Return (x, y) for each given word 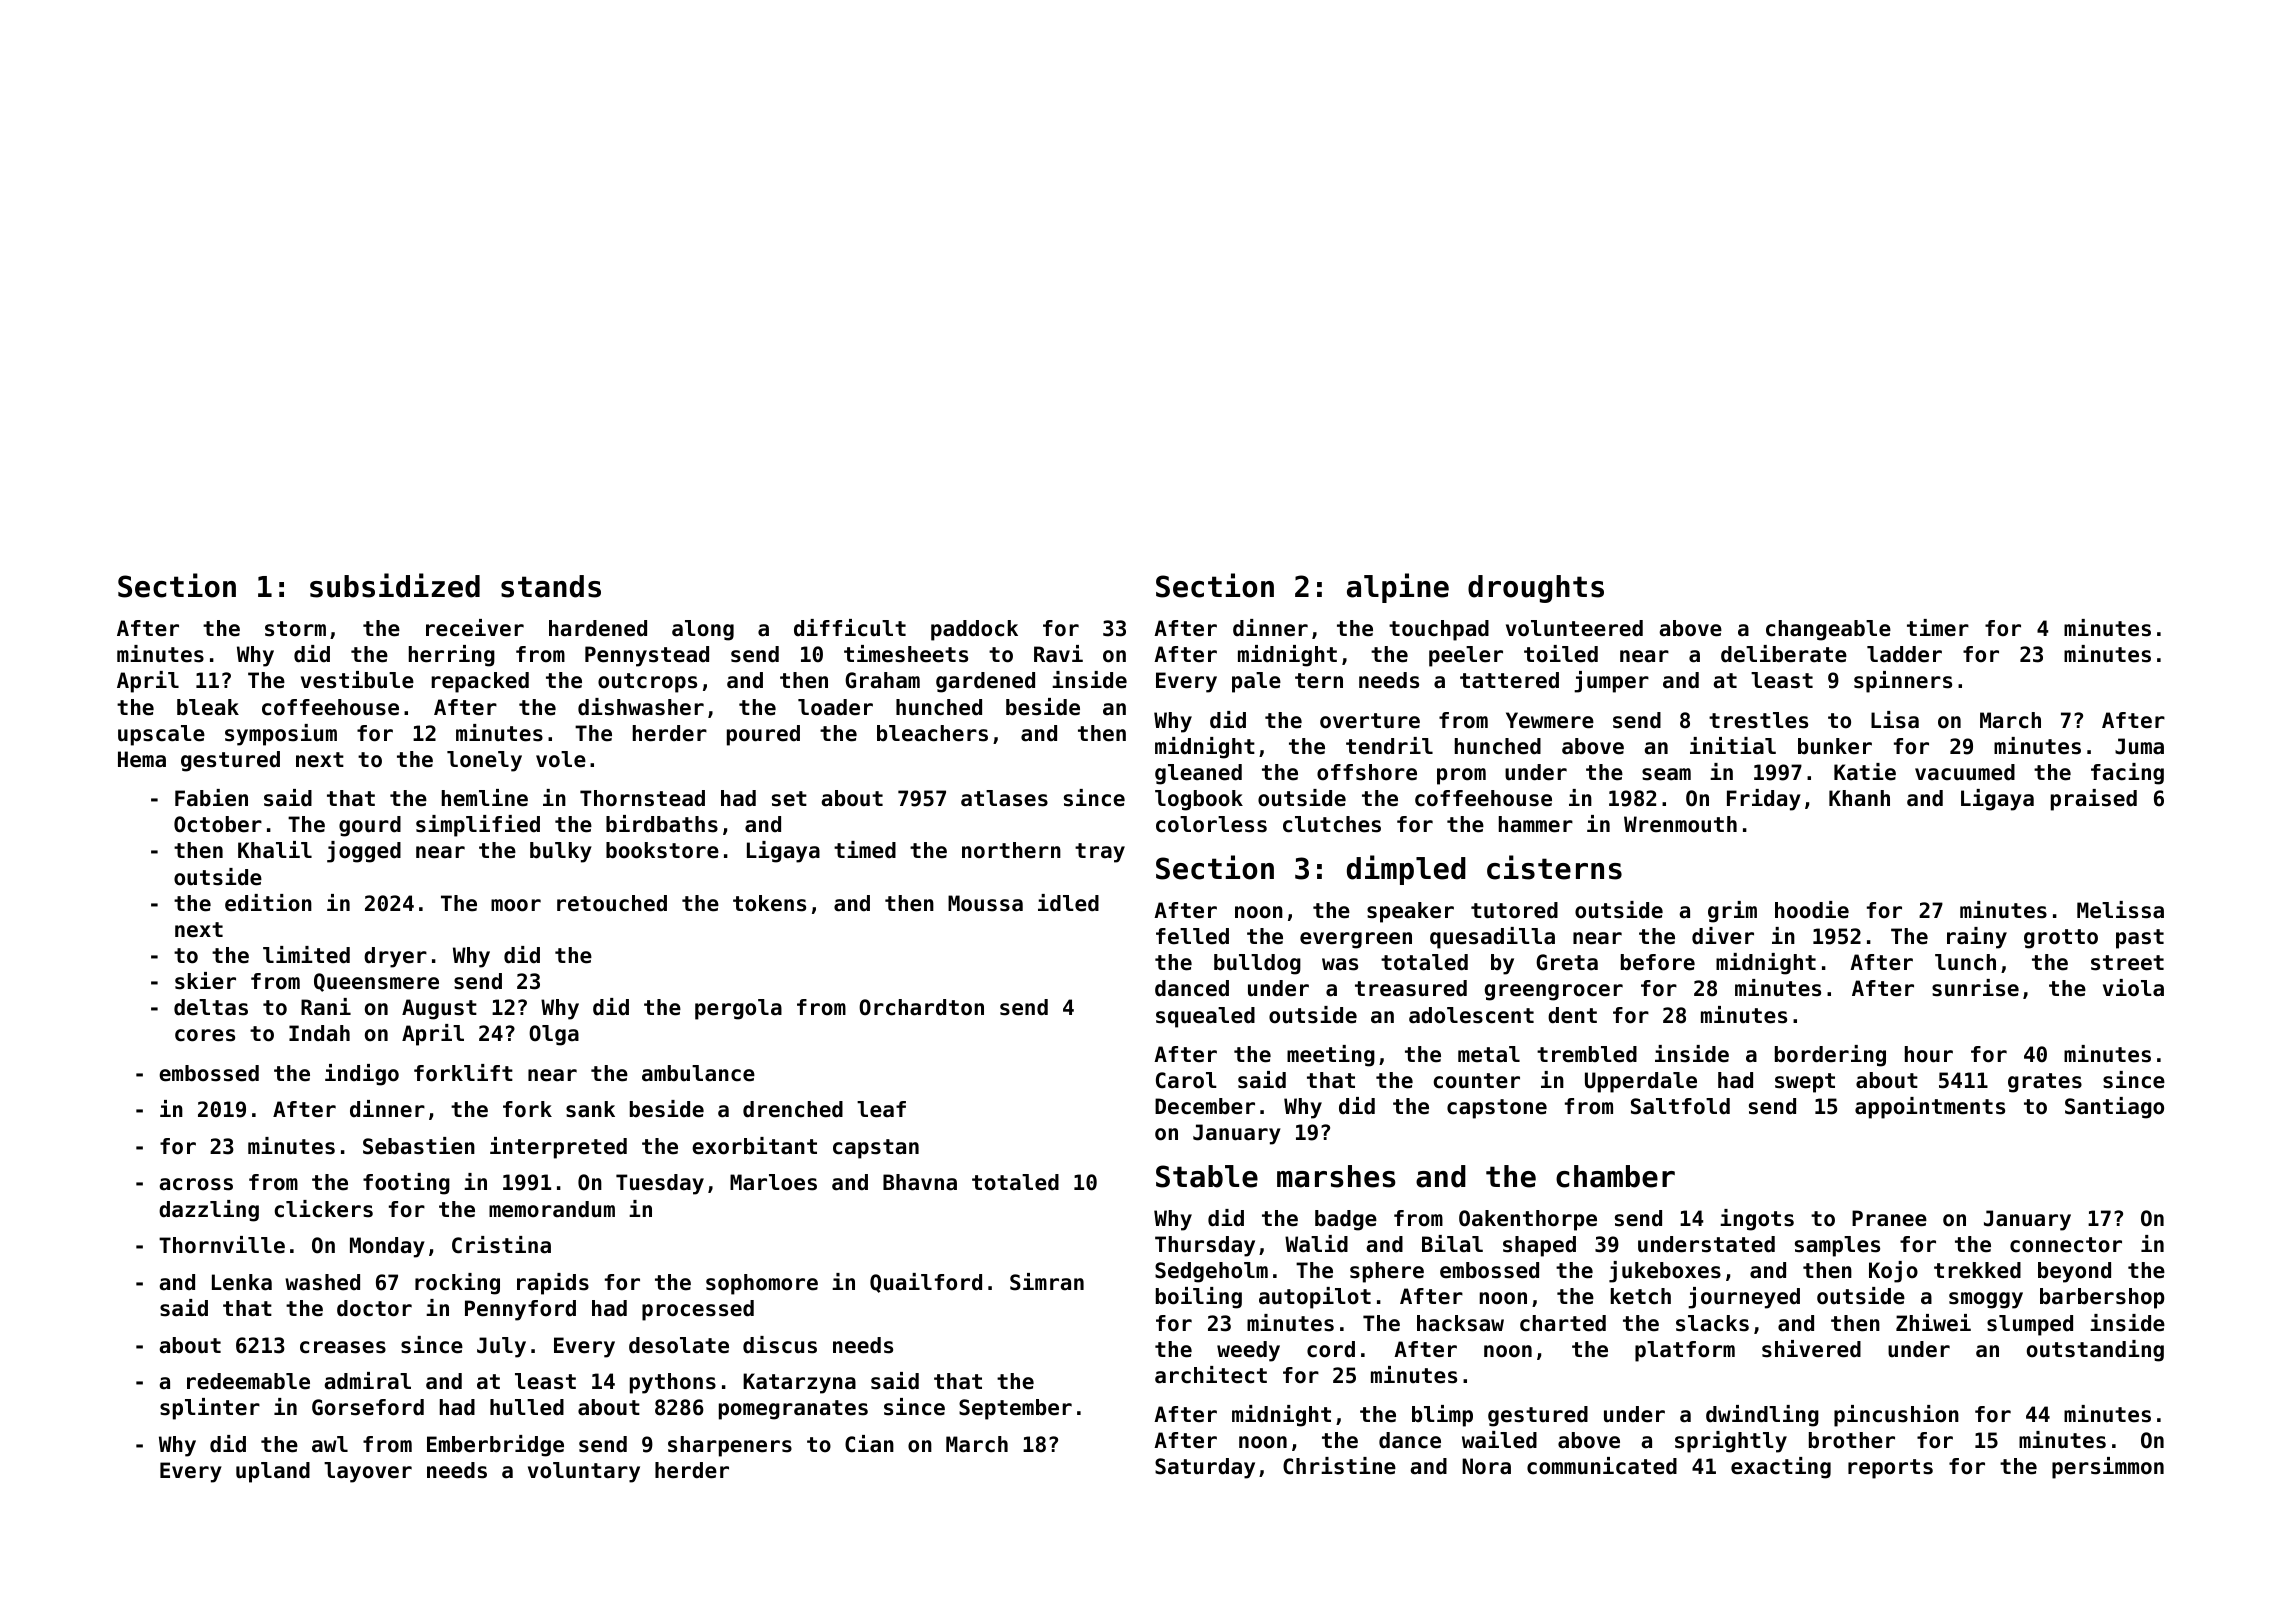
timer (1938, 628)
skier (205, 981)
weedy (1248, 1351)
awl (330, 1444)
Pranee (1889, 1218)
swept (1805, 1083)
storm (295, 629)
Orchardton (921, 1007)
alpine (1398, 588)
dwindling (1762, 1416)
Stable (1207, 1176)
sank (590, 1109)
